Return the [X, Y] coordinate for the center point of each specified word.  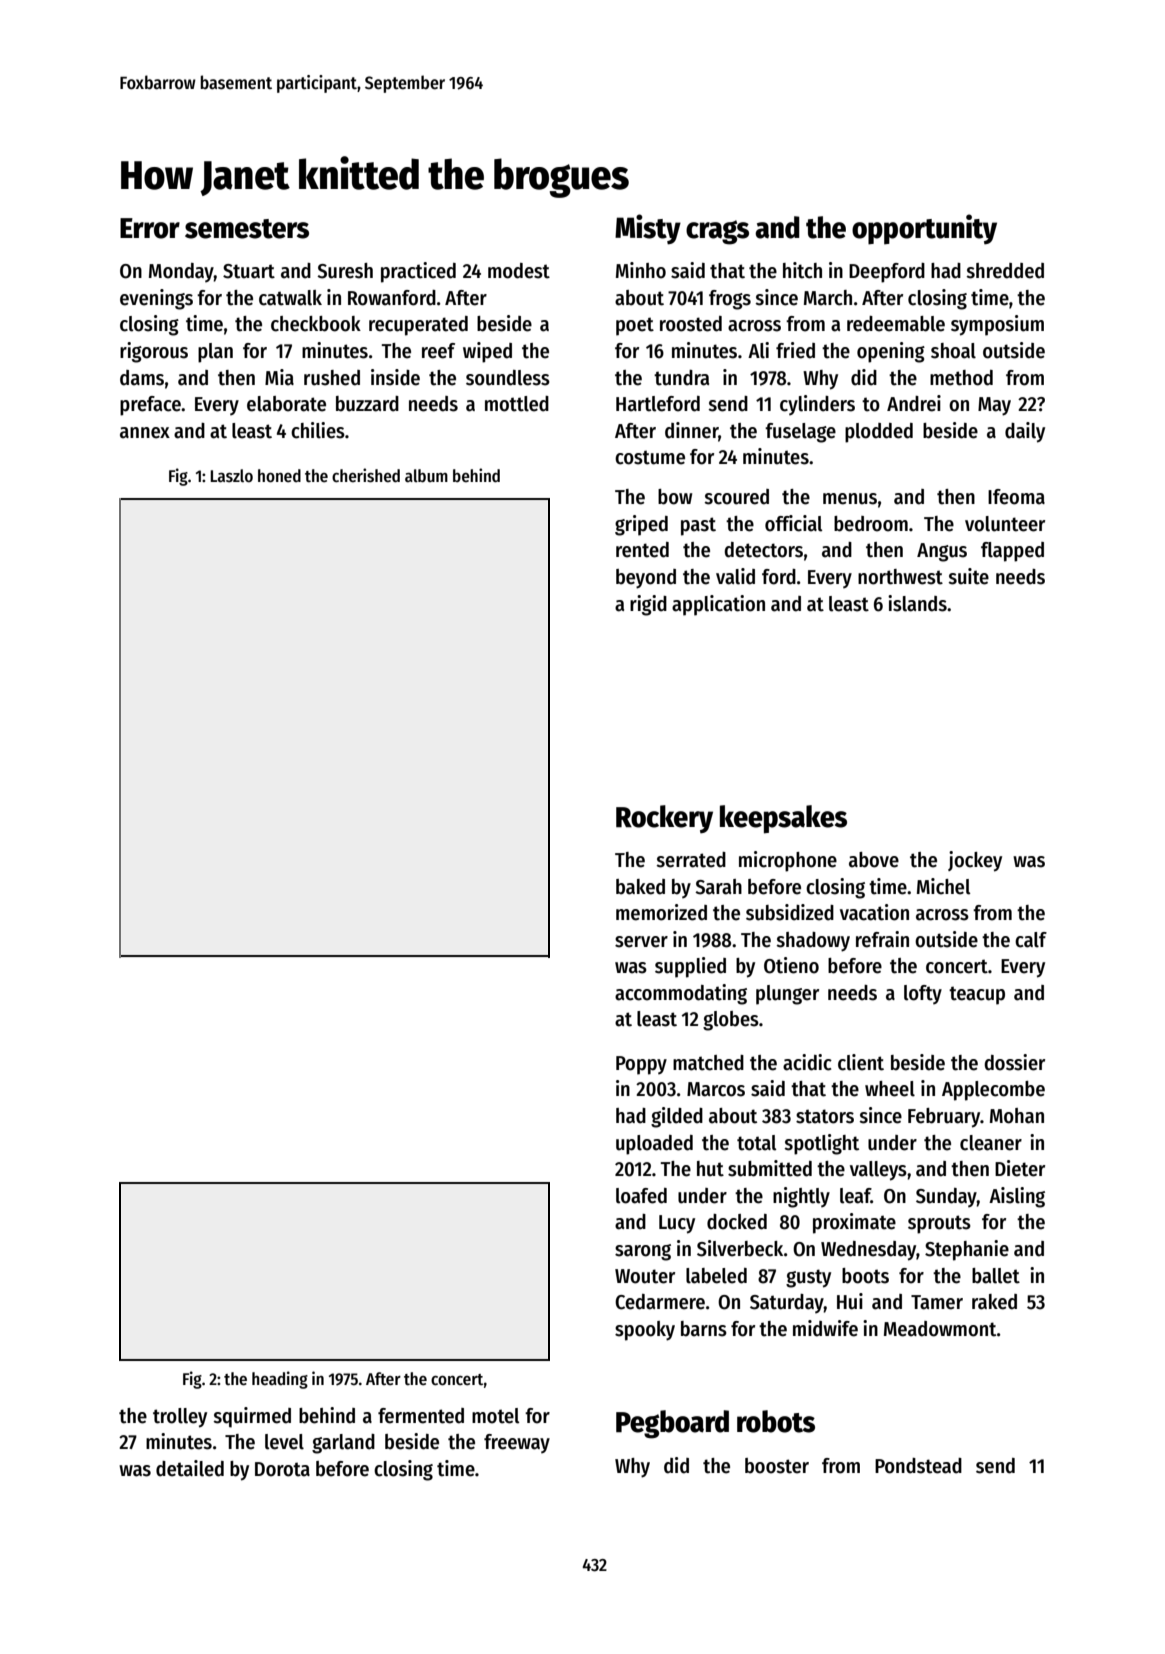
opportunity [924, 229]
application [718, 605]
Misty [648, 229]
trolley [180, 1418]
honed [279, 476]
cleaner [991, 1143]
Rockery [664, 819]
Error [150, 228]
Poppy [641, 1065]
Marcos [716, 1089]
